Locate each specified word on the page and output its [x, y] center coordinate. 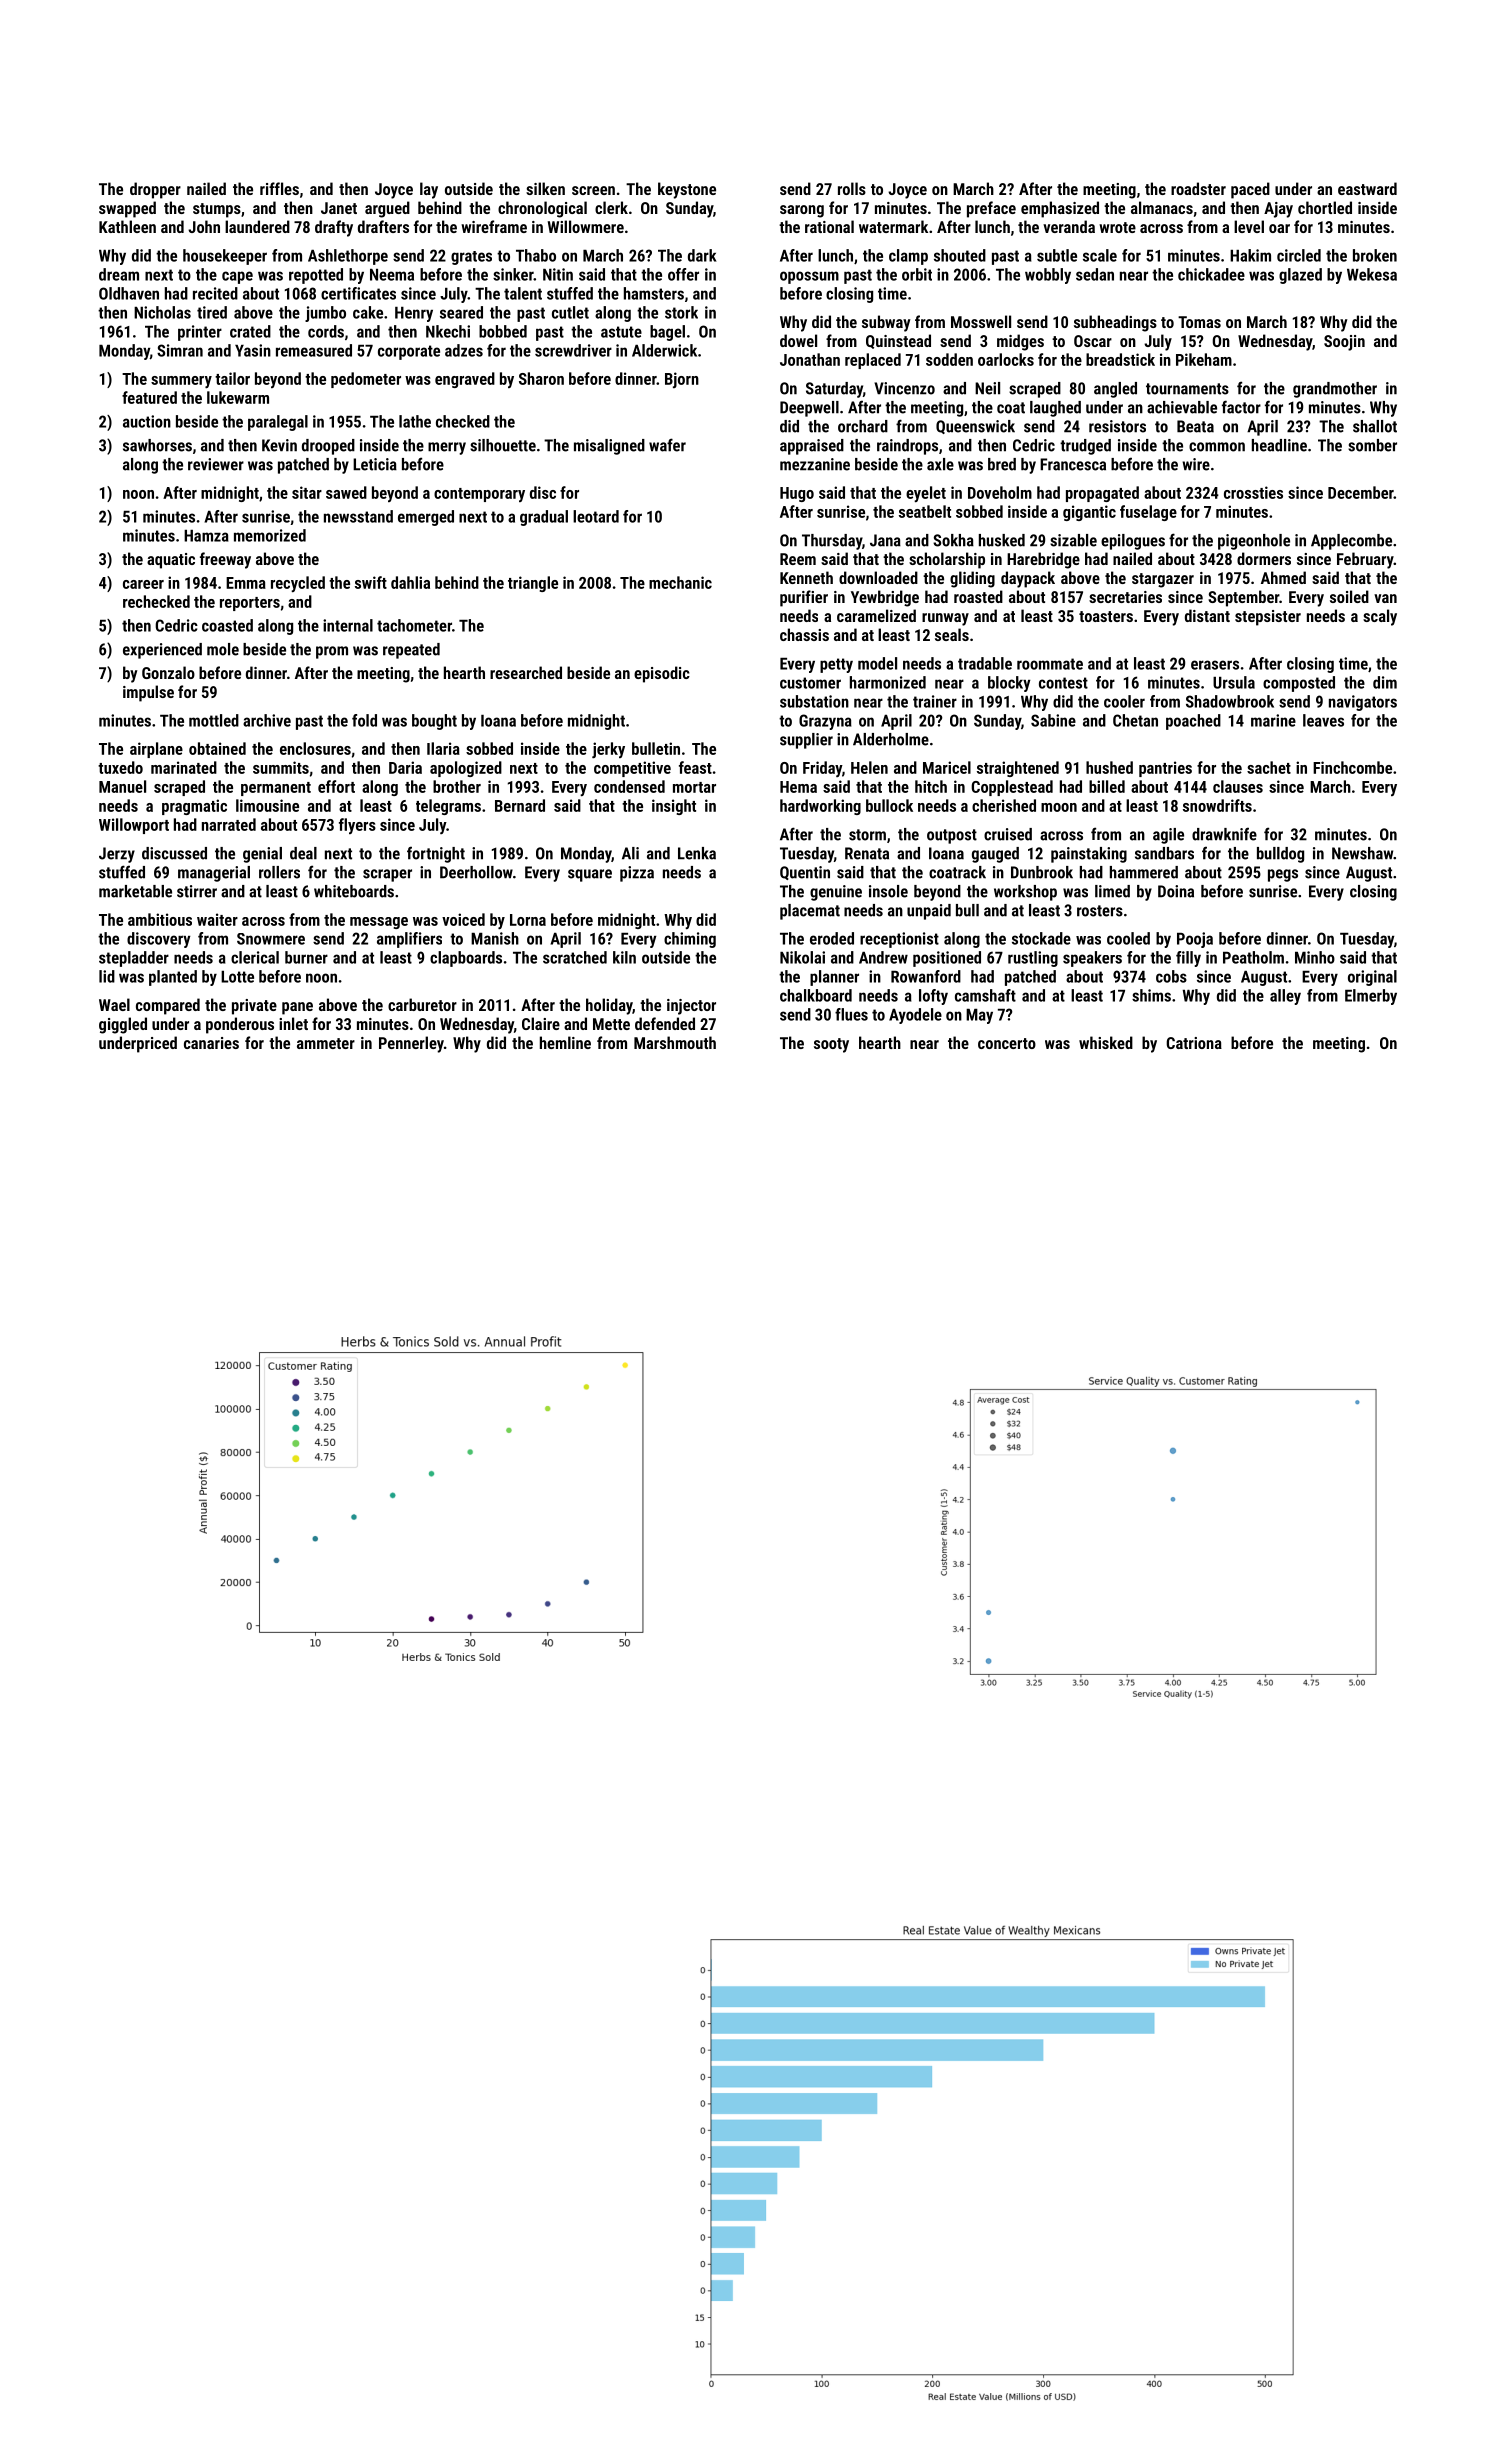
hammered [1144, 872]
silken [545, 188]
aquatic [171, 561]
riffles [279, 188]
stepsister [1268, 618]
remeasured [314, 350]
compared [168, 1006]
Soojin [1344, 343]
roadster [1198, 188]
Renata [867, 853]
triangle [533, 584]
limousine [267, 805]
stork [681, 312]
